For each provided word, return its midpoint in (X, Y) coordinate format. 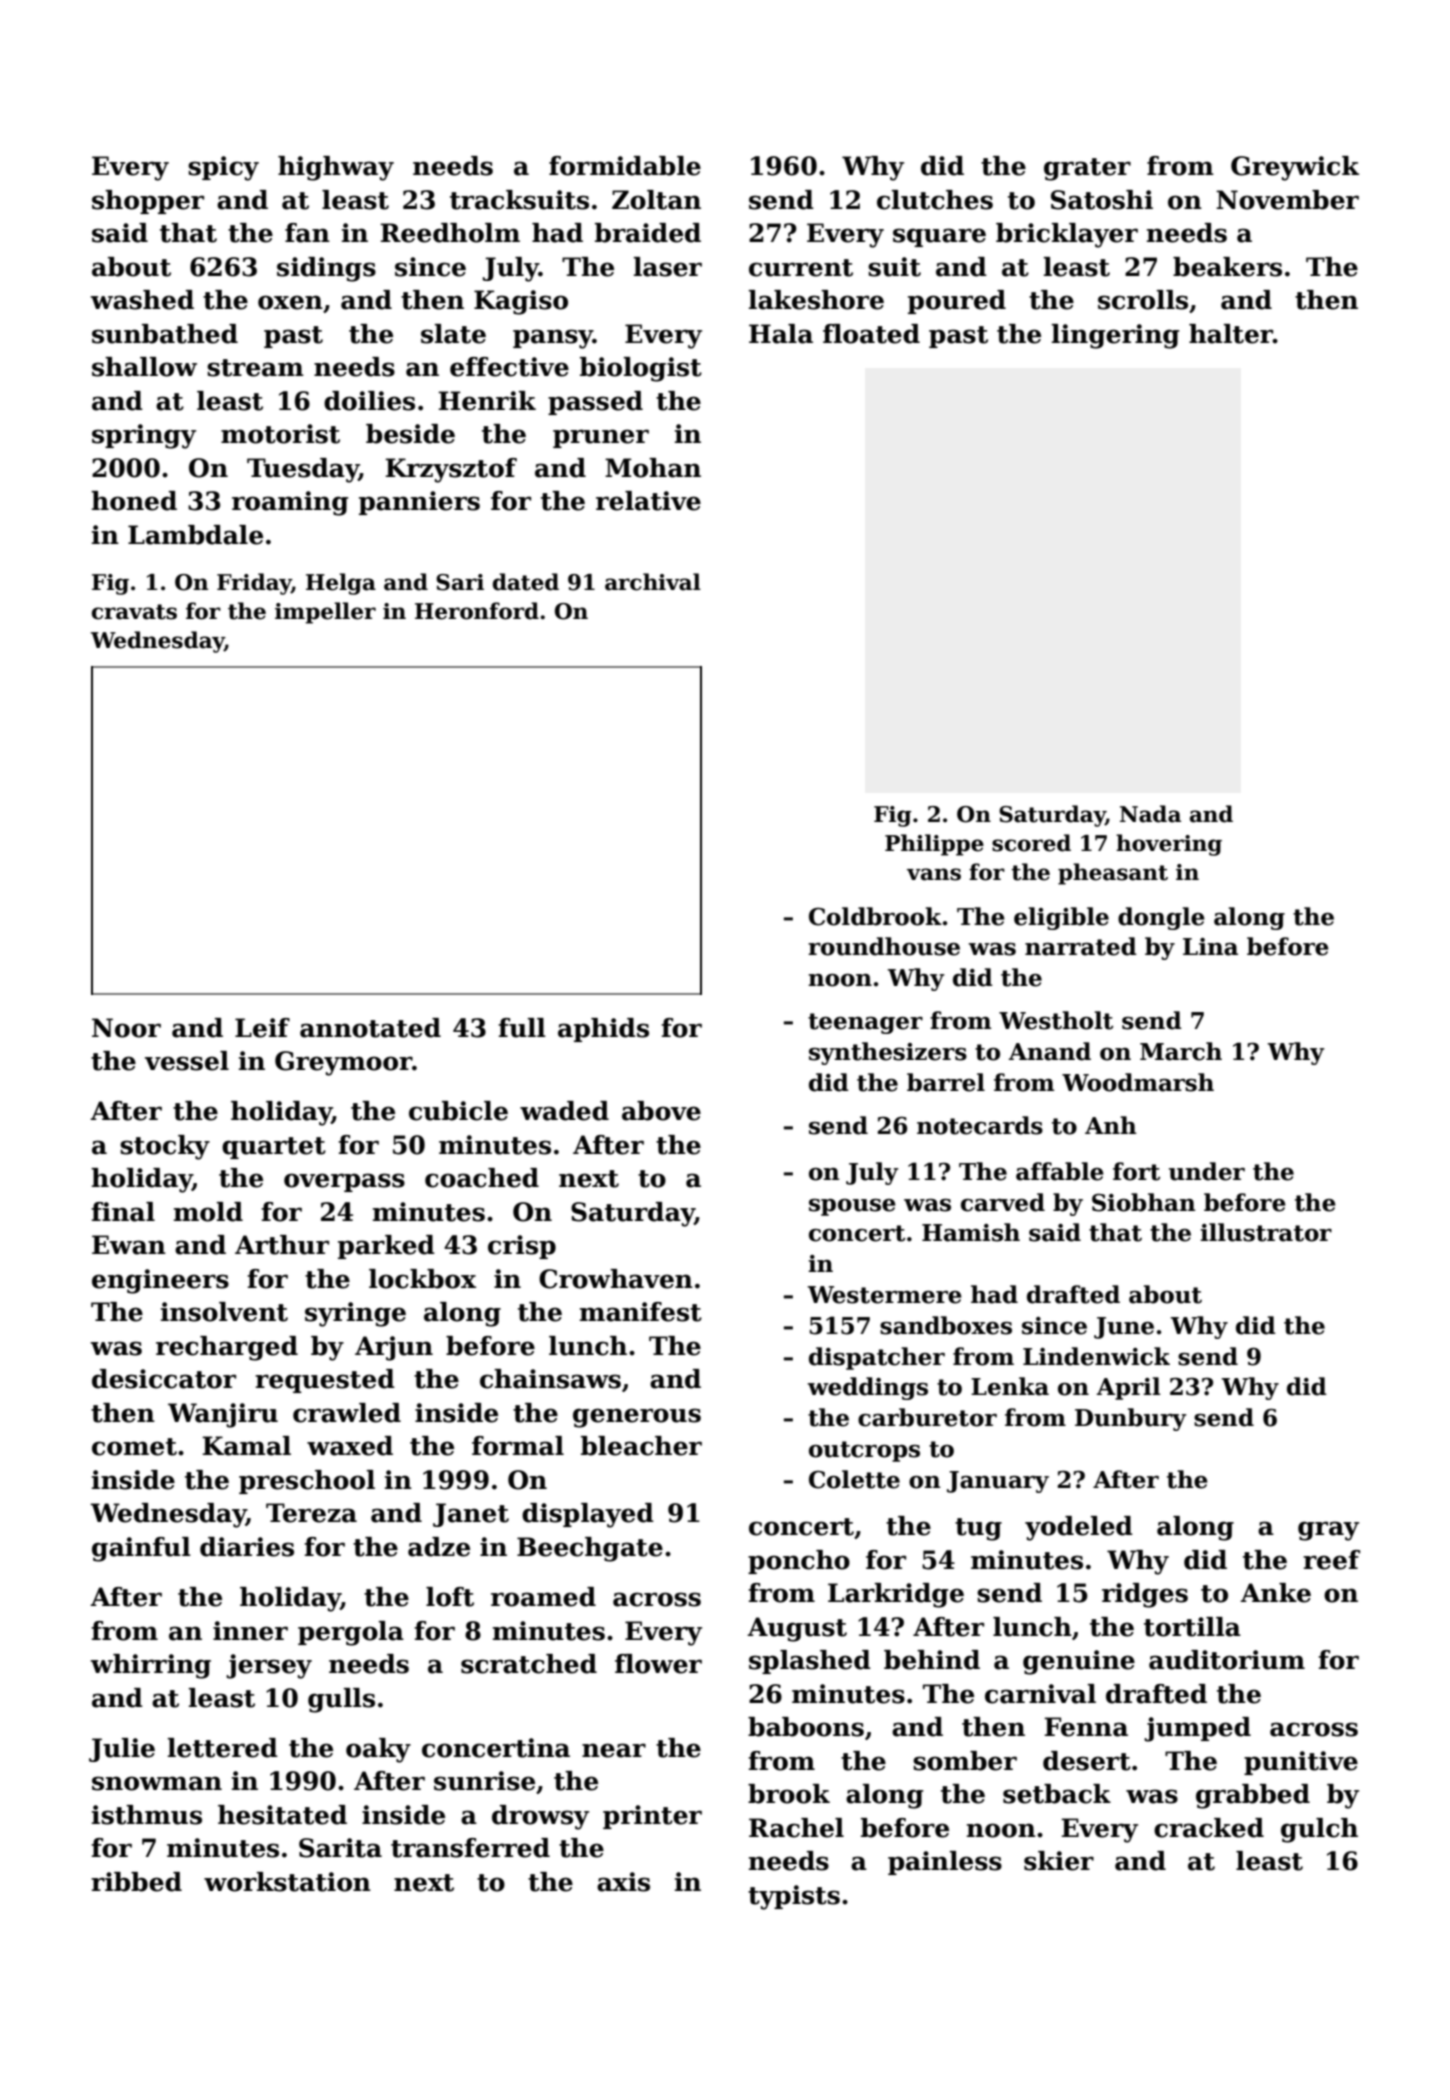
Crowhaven (616, 1279)
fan (307, 233)
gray (1328, 1531)
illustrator (1266, 1232)
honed (134, 501)
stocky (165, 1147)
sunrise (484, 1781)
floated (871, 334)
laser (668, 267)
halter (1231, 334)
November (1287, 200)
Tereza (311, 1513)
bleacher (641, 1446)
